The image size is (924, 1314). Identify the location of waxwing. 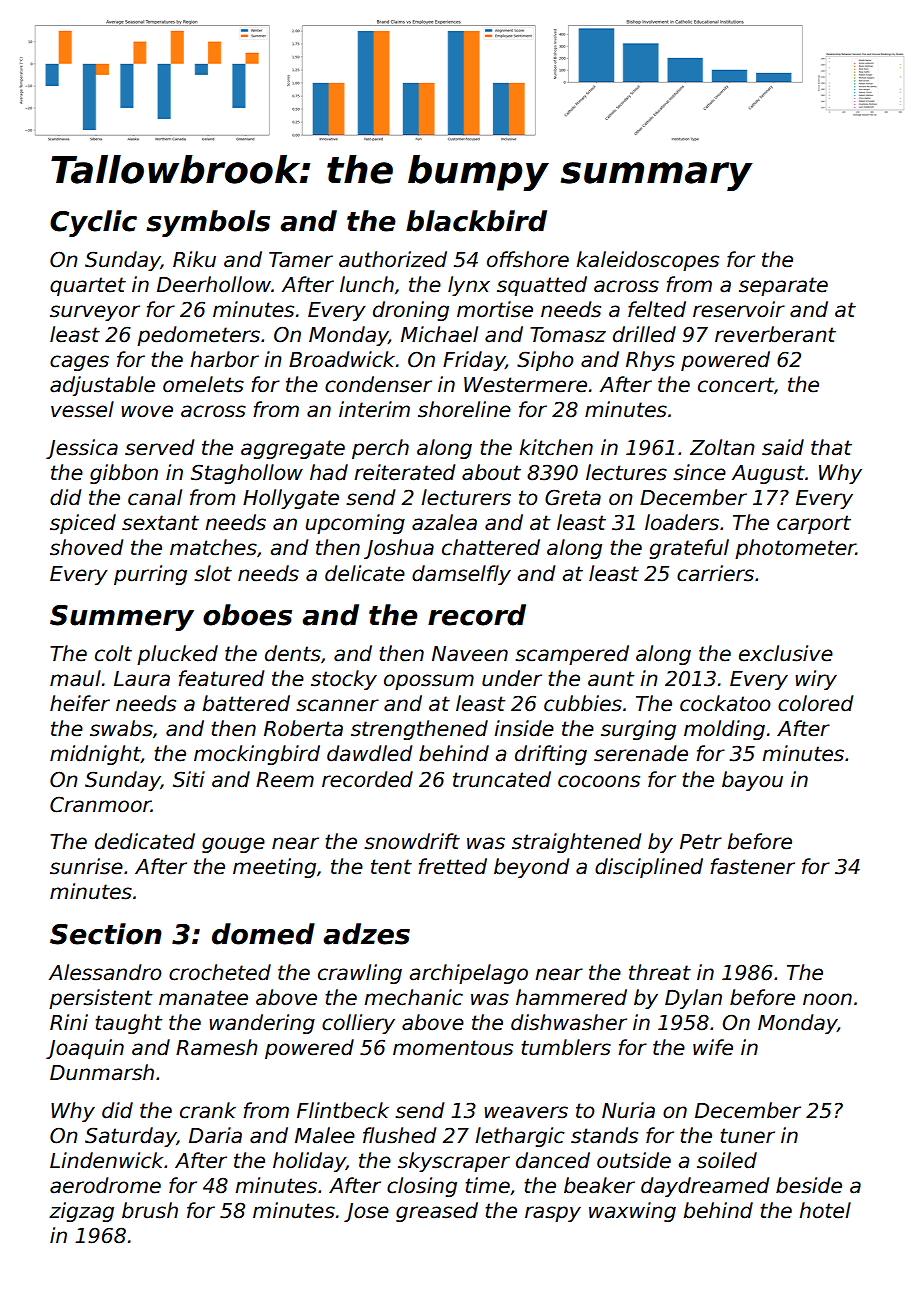
(632, 1212).
